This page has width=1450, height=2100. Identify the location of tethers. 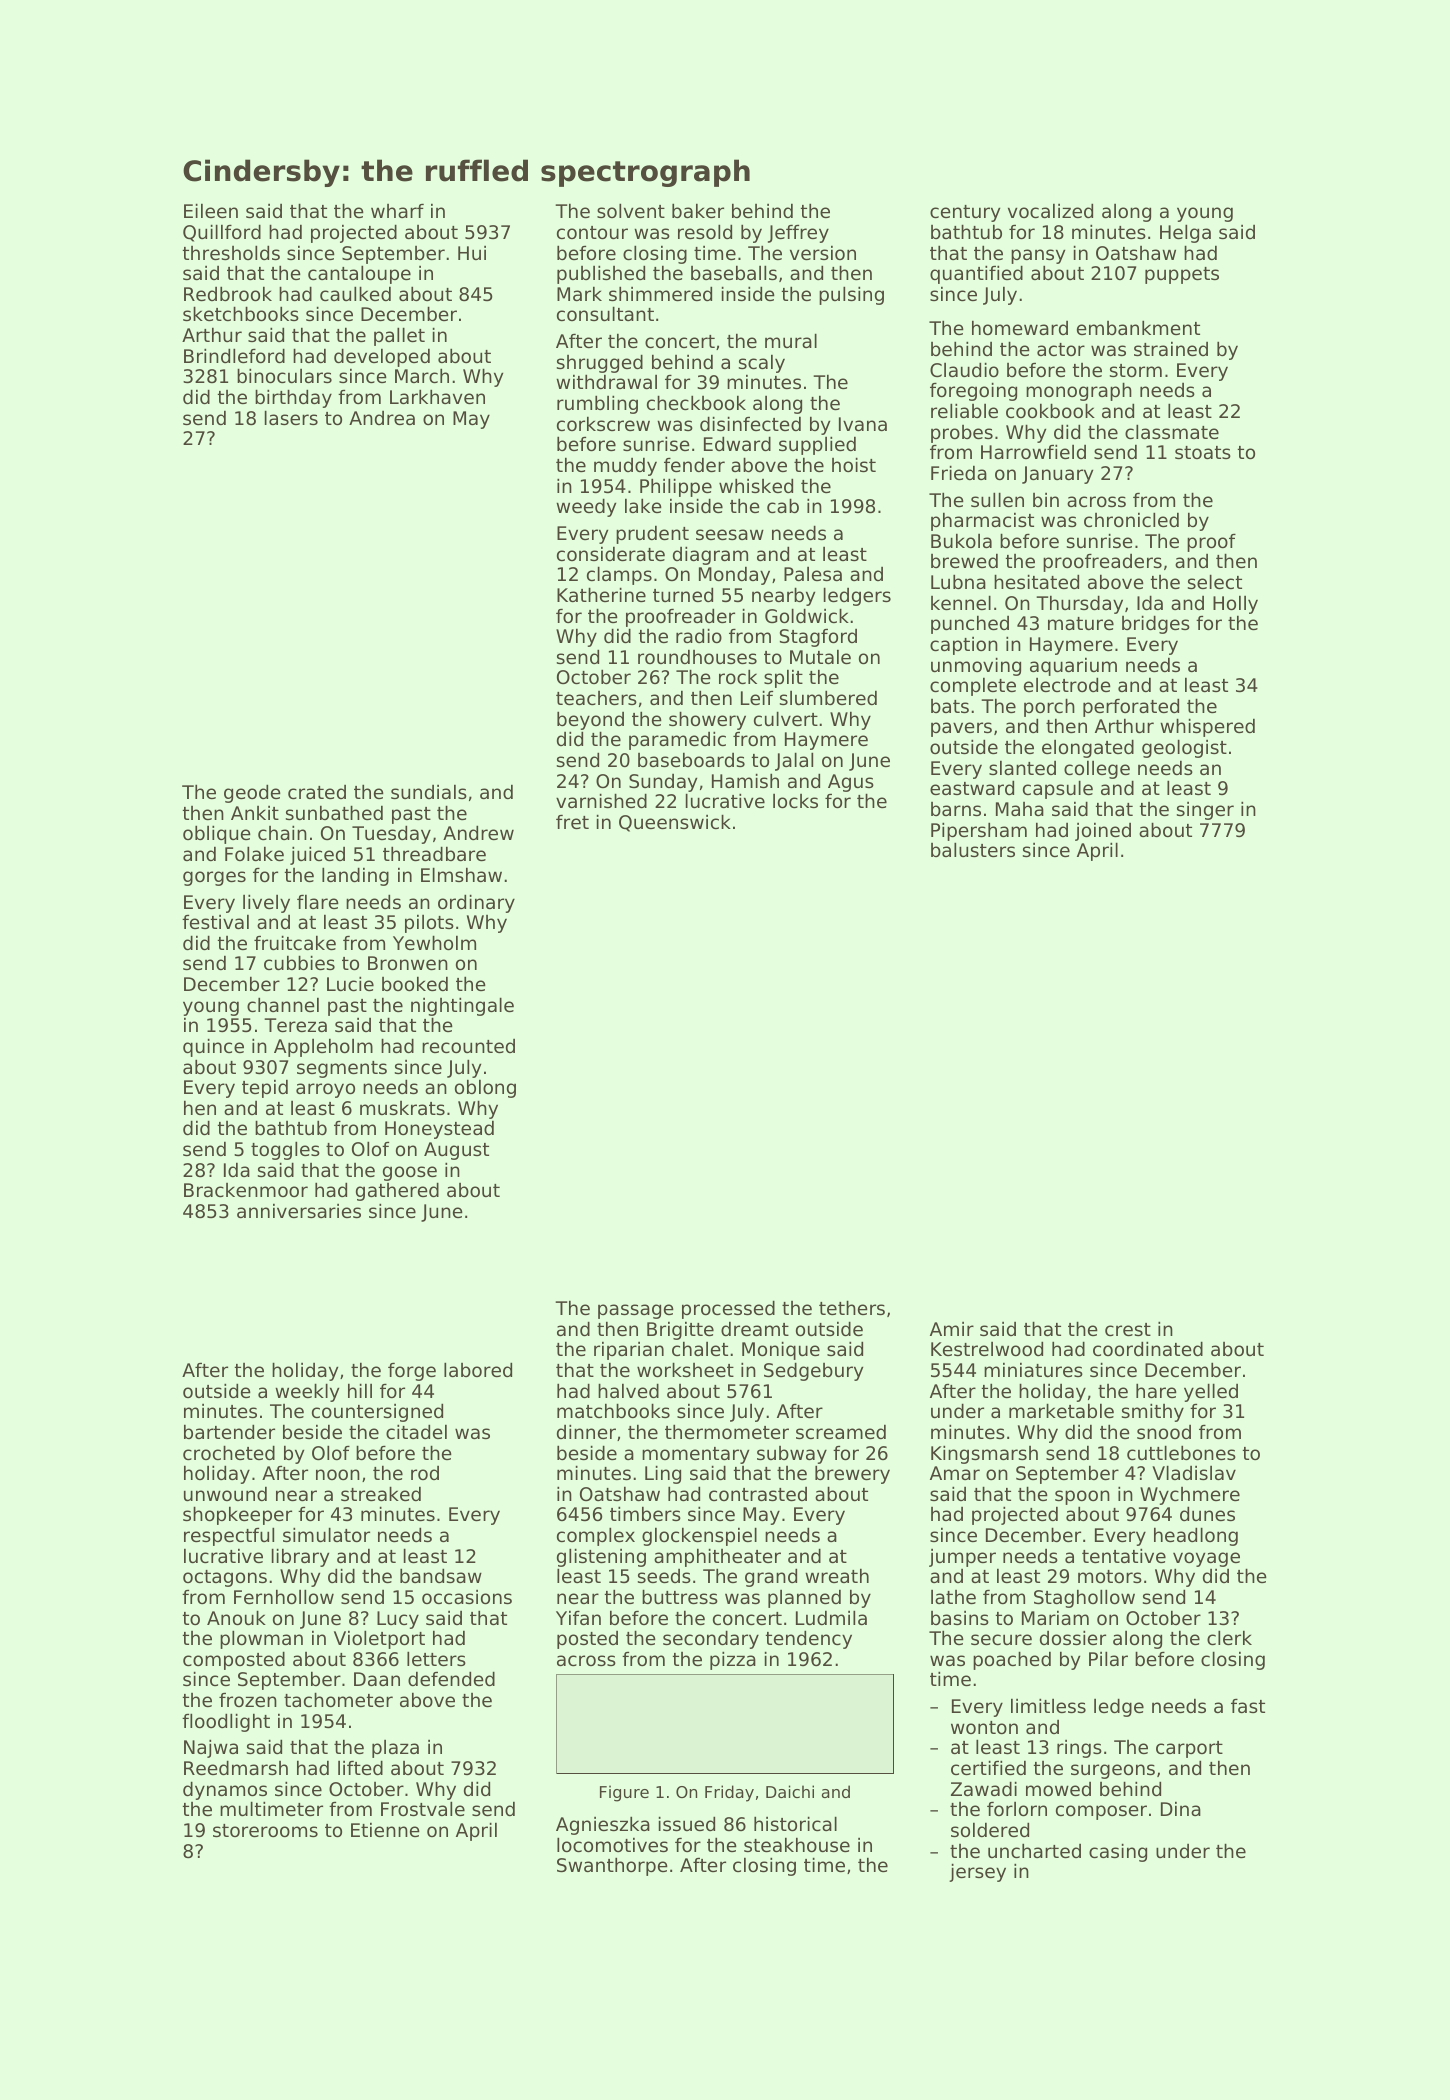
(852, 1307).
